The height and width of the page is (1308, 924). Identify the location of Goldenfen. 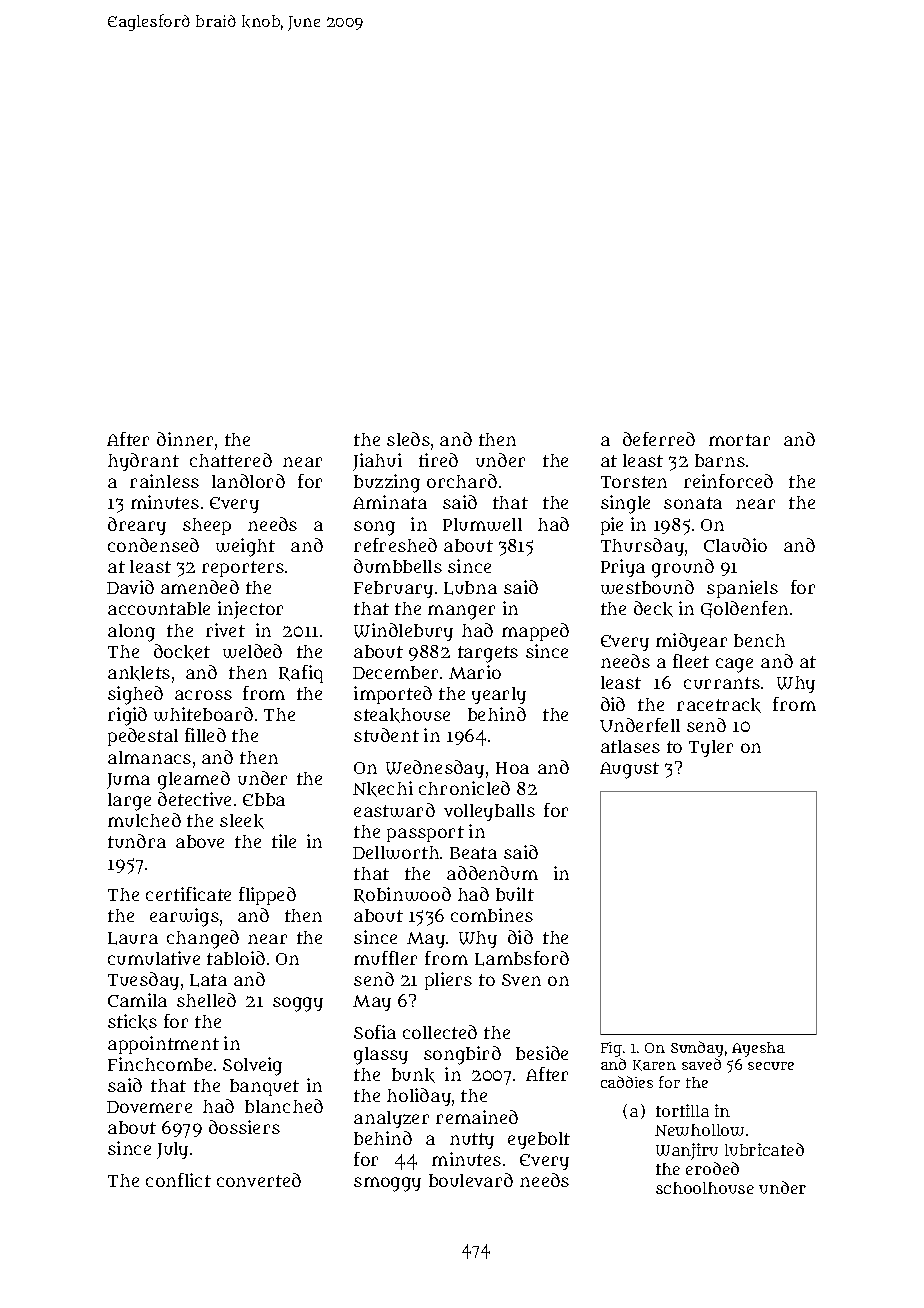
(744, 609).
